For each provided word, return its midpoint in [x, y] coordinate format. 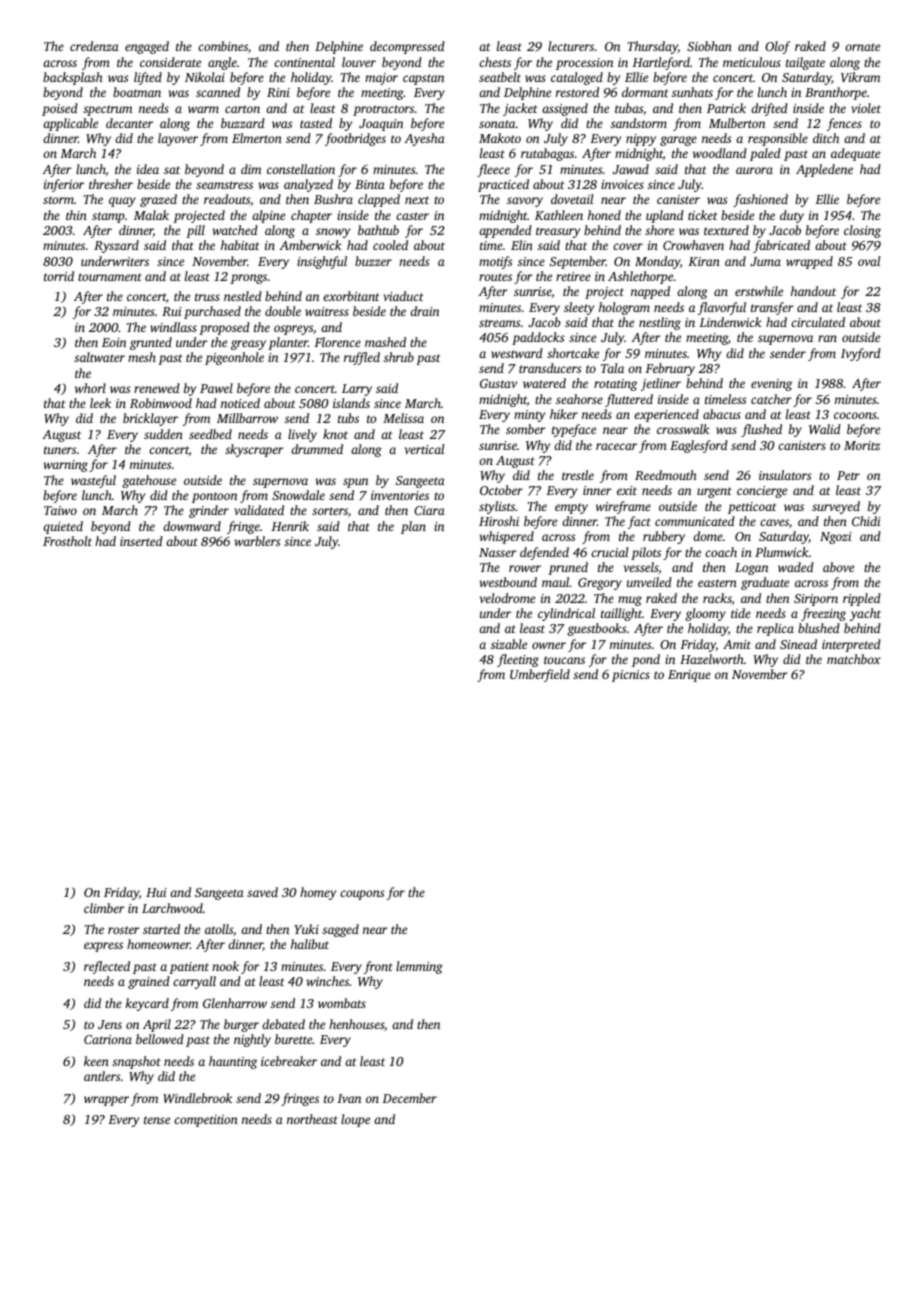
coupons [362, 895]
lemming [419, 967]
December [409, 1098]
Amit [737, 644]
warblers [257, 541]
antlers [102, 1076]
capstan [423, 79]
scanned [218, 92]
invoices [622, 184]
